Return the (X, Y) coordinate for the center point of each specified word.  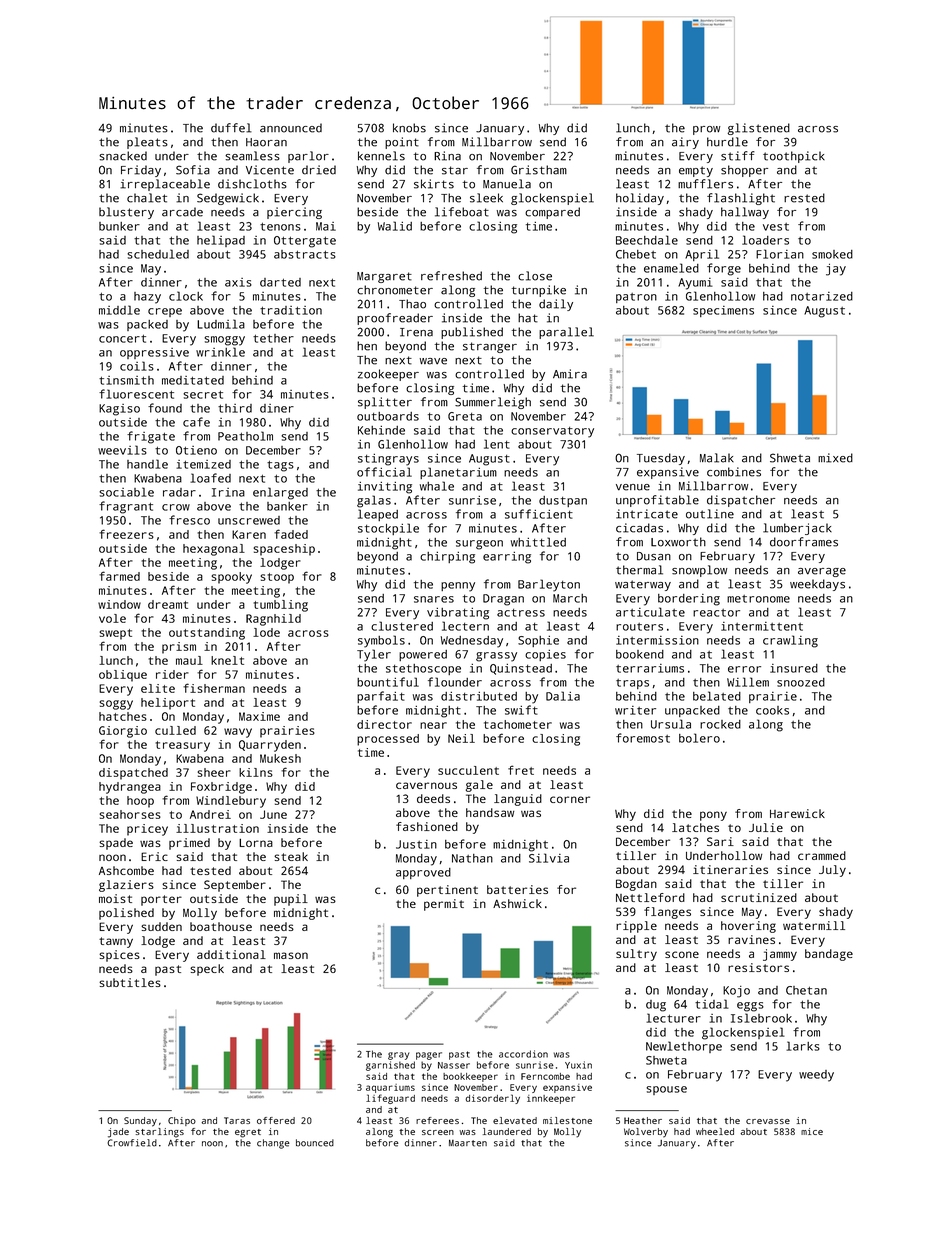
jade (118, 1133)
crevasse (768, 1121)
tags (280, 466)
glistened (759, 129)
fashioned (427, 826)
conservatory (552, 432)
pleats (147, 143)
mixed (835, 458)
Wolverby (646, 1133)
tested (210, 870)
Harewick (797, 813)
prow (706, 130)
